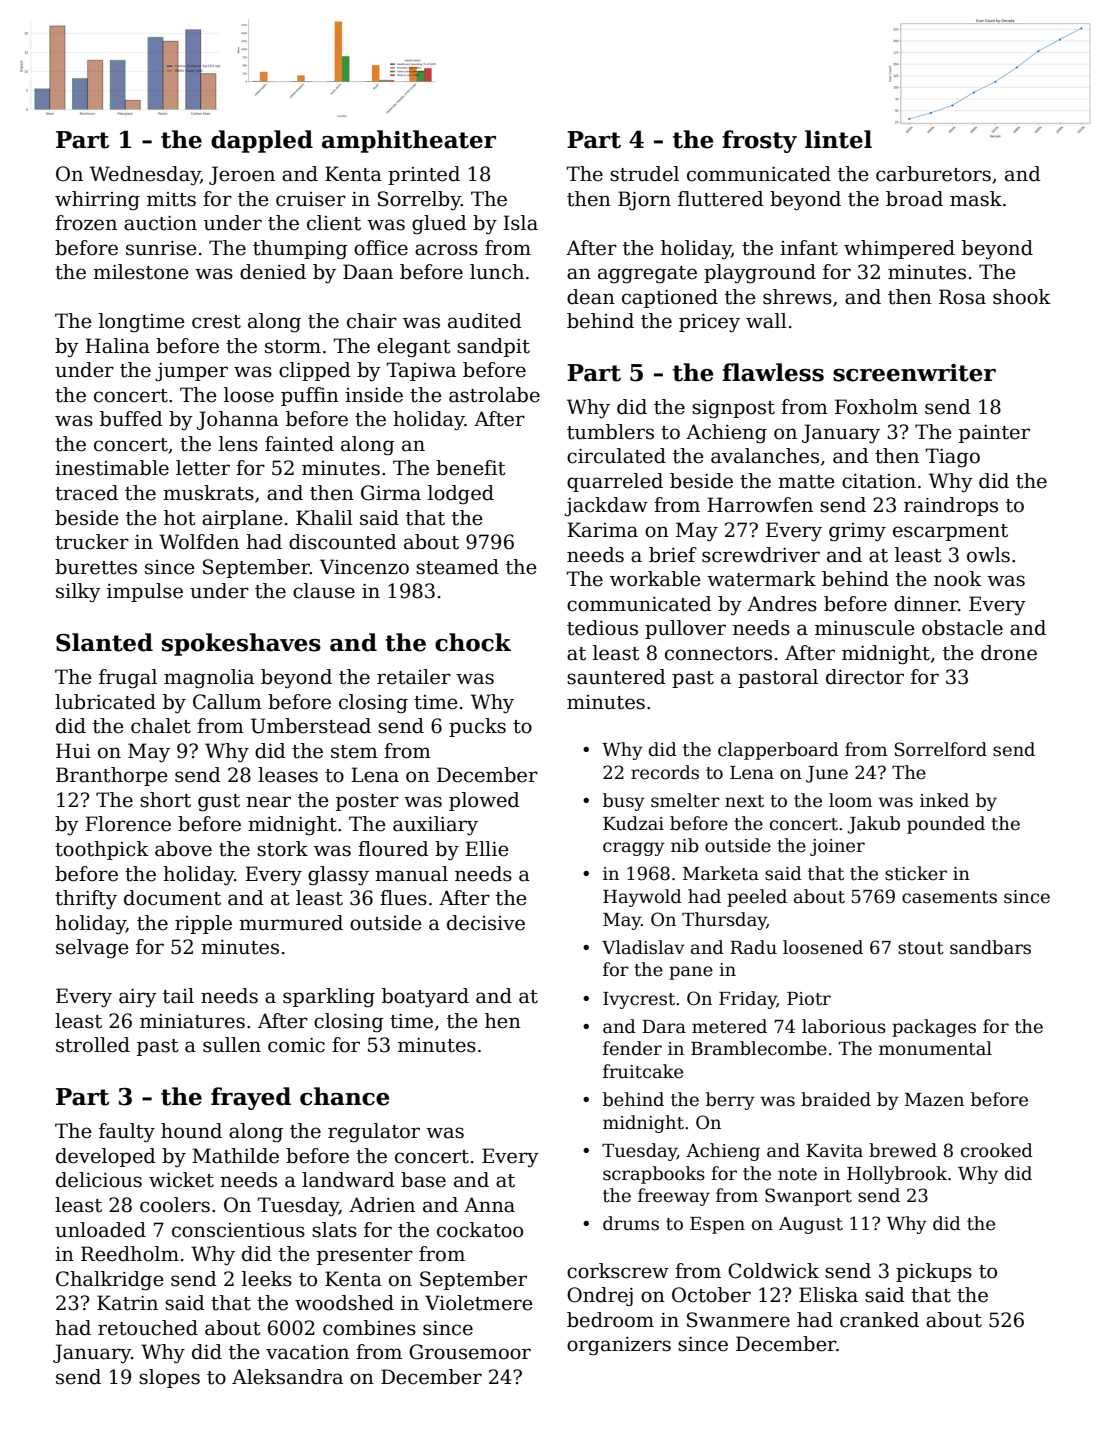 The image size is (1109, 1435). I want to click on dappled, so click(262, 141).
